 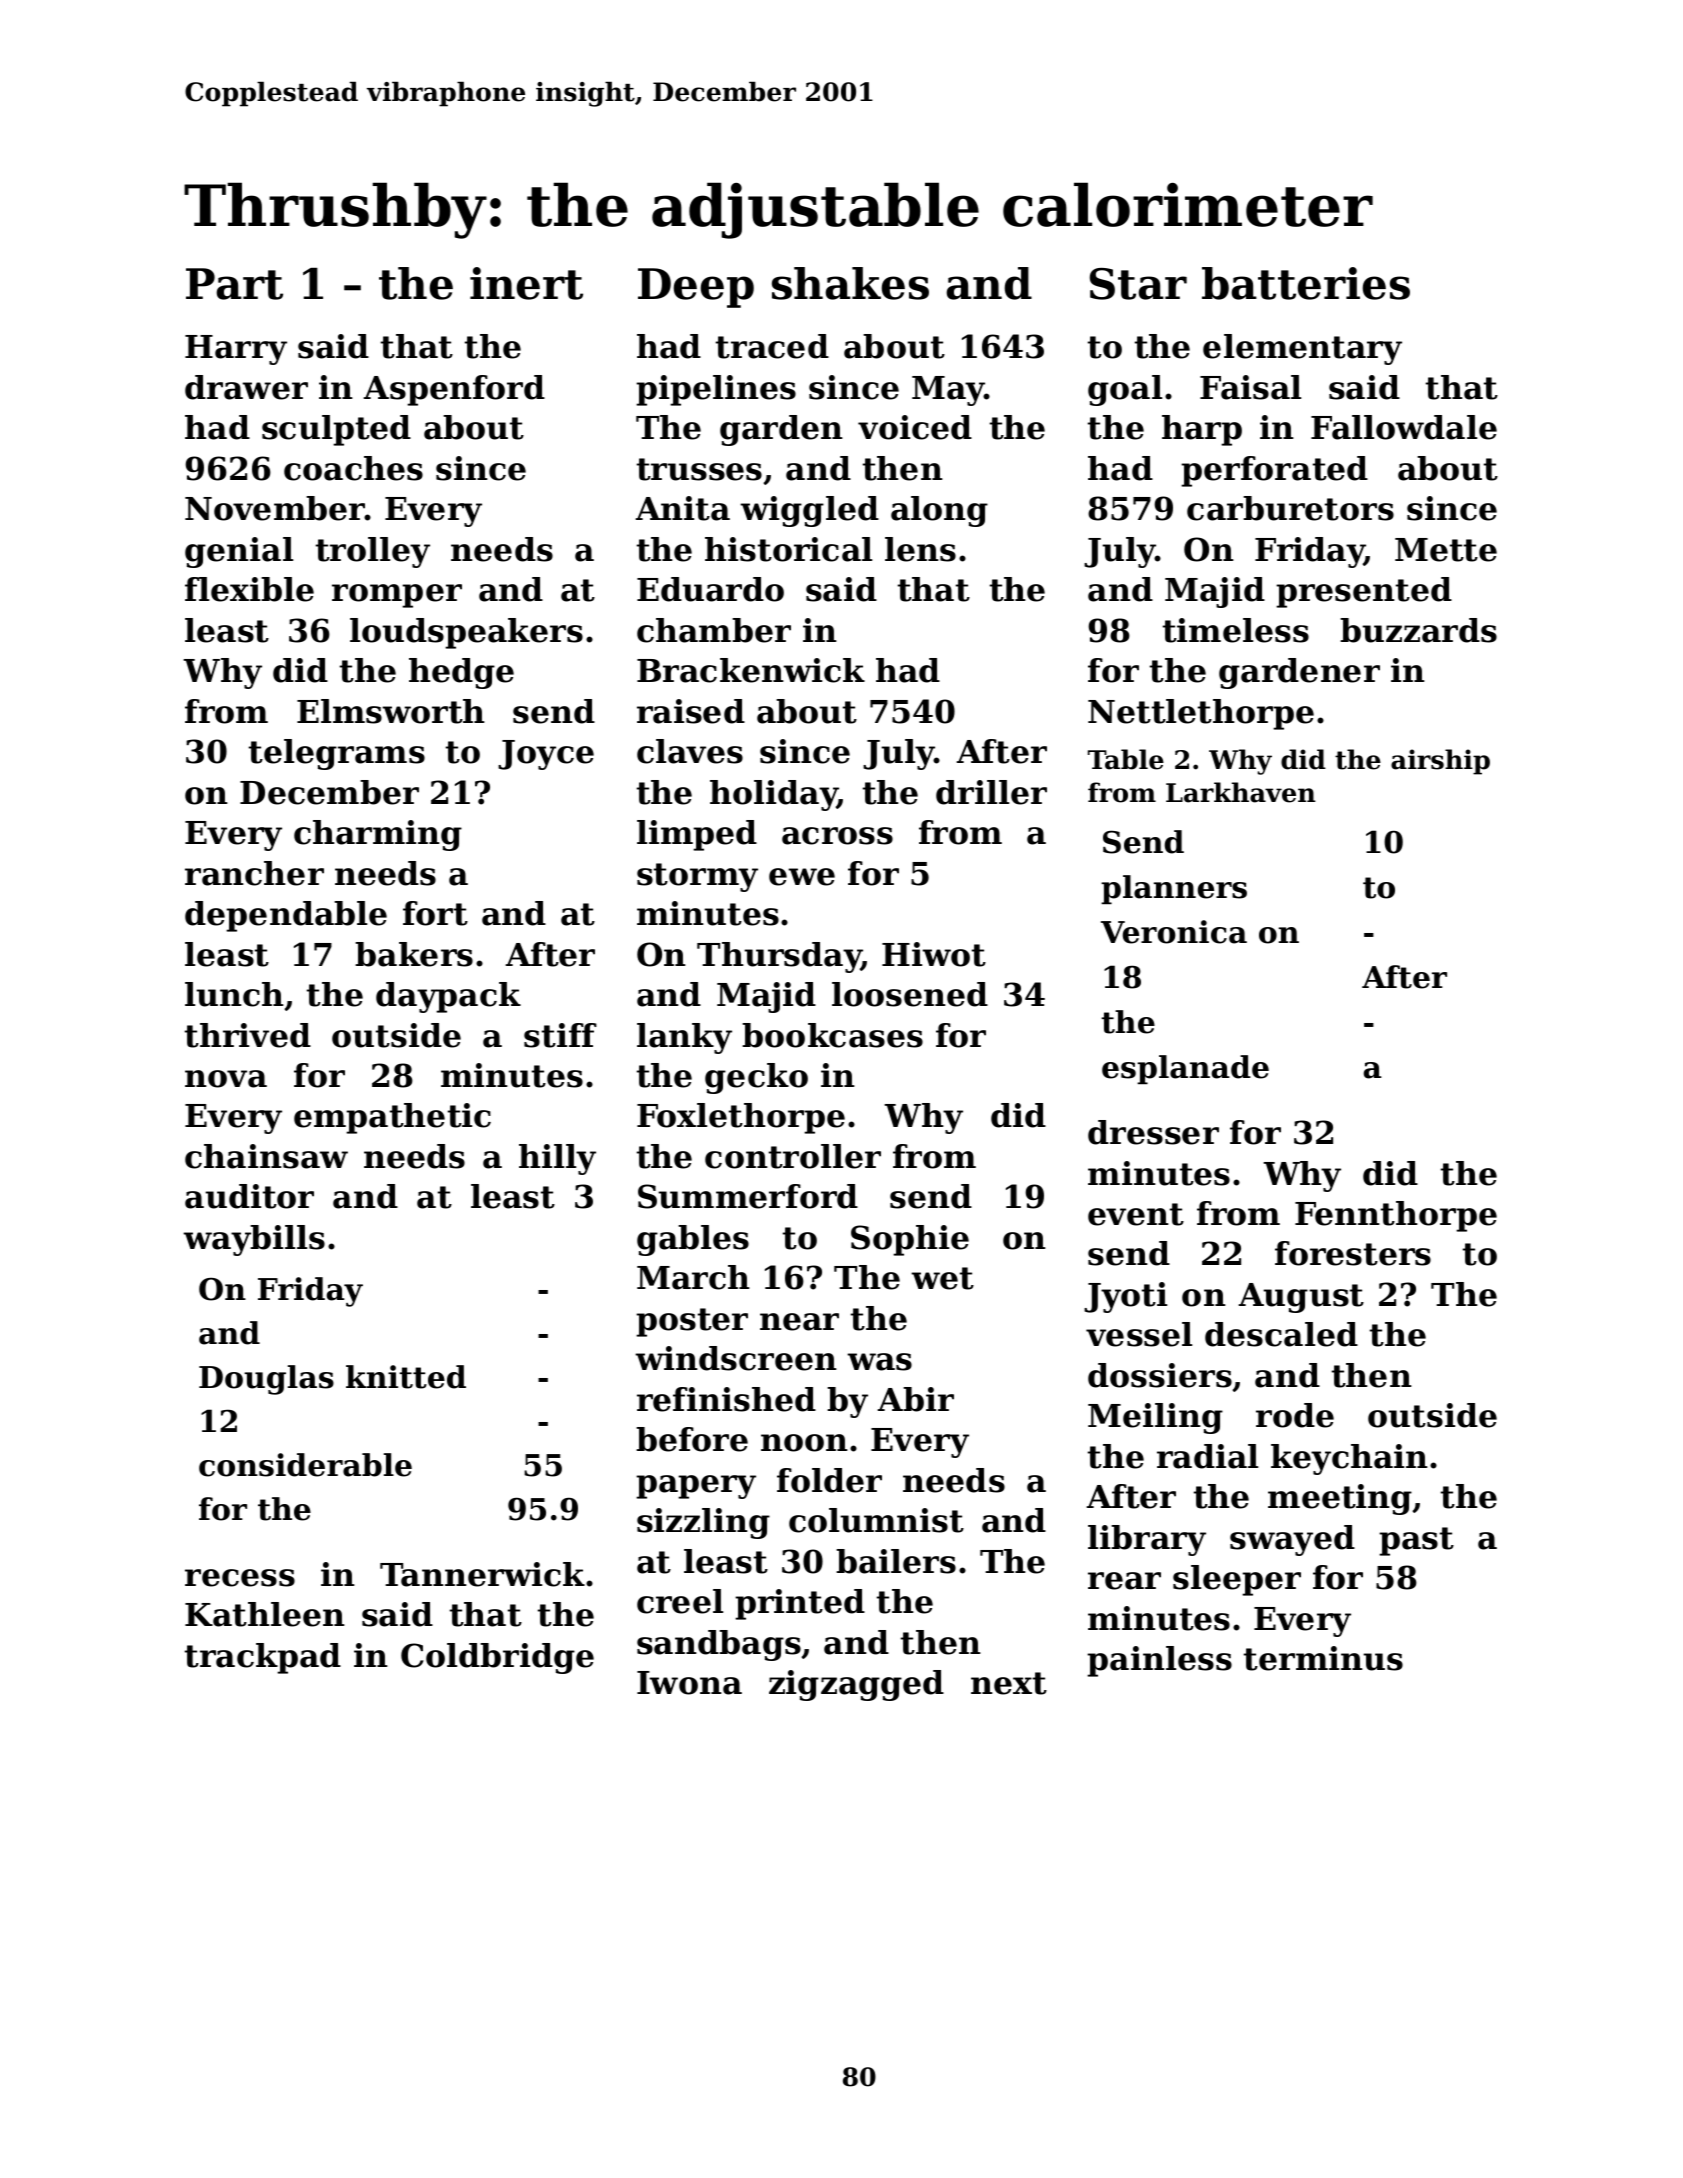 What do you see at coordinates (751, 670) in the document?
I see `Brackenwick` at bounding box center [751, 670].
